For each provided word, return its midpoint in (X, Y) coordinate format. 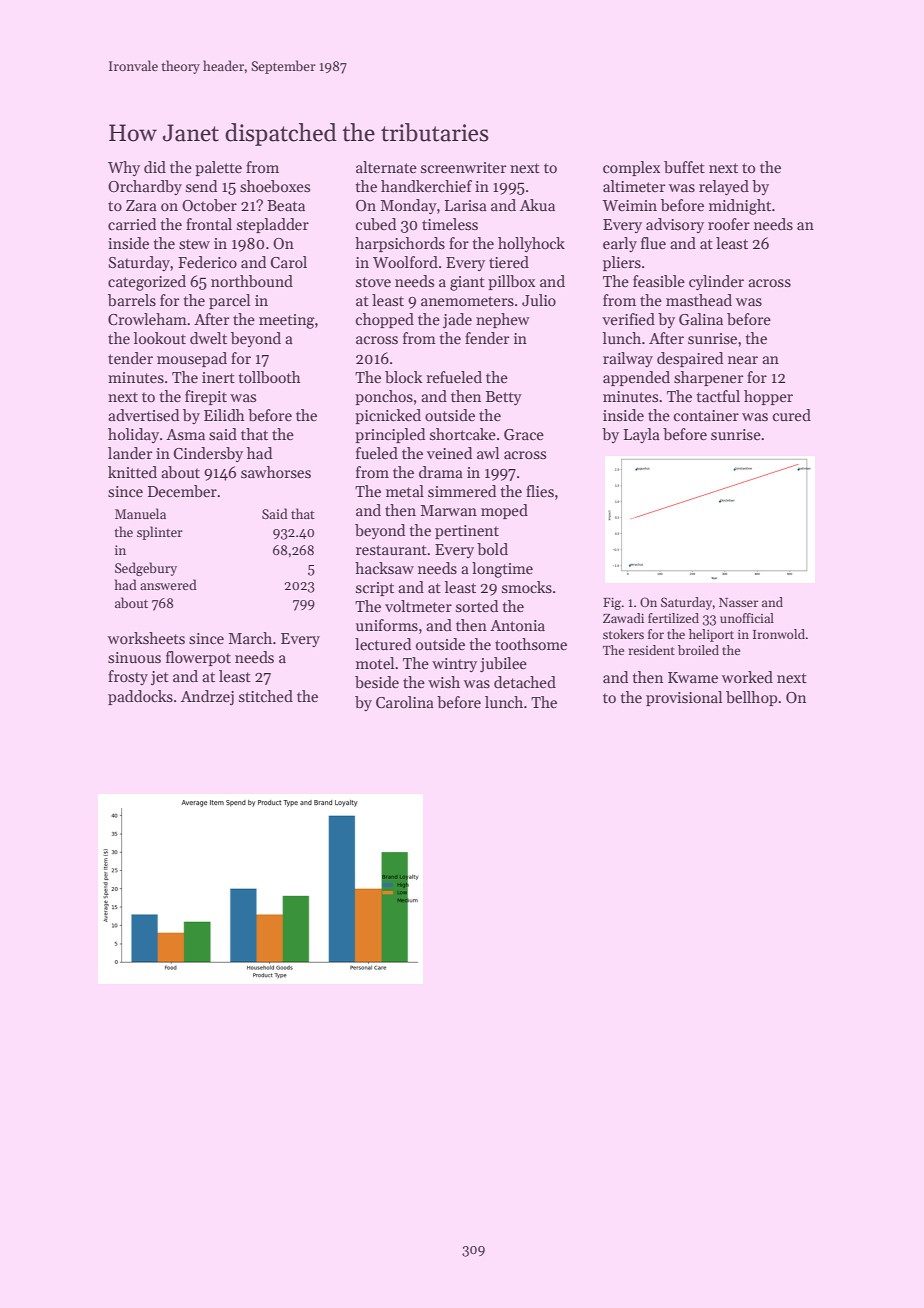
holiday (133, 435)
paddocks (140, 697)
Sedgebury (146, 569)
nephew (503, 320)
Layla (642, 435)
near (743, 360)
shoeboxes (275, 186)
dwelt (208, 338)
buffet (684, 167)
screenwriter (463, 168)
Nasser (738, 602)
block (403, 377)
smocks (527, 587)
